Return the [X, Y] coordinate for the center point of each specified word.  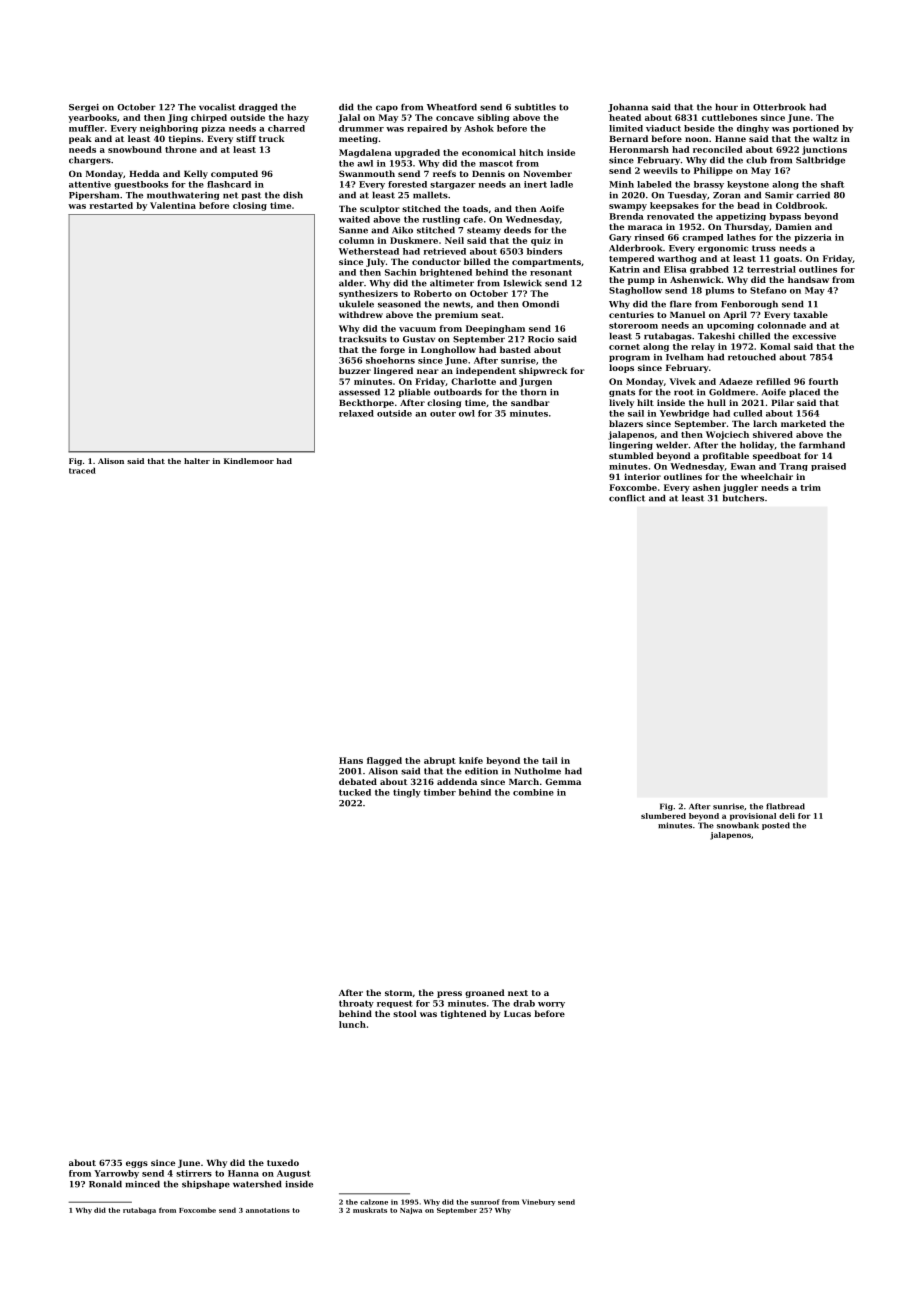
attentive [90, 184]
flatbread [785, 806]
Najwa [411, 1211]
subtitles [535, 107]
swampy [628, 207]
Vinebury [538, 1202]
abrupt [440, 761]
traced [82, 470]
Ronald [105, 1184]
